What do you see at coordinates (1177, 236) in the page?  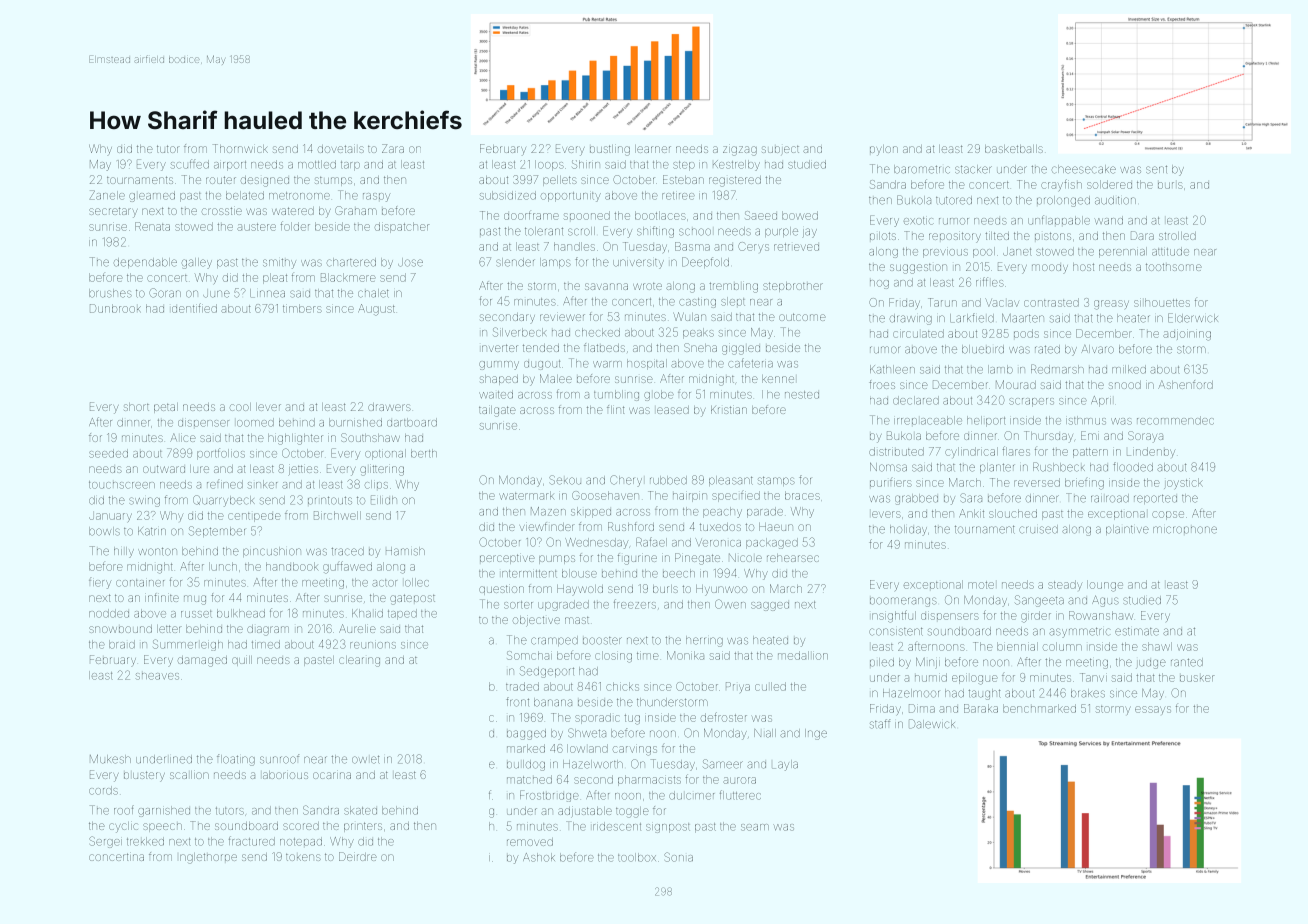 I see `strolled` at bounding box center [1177, 236].
